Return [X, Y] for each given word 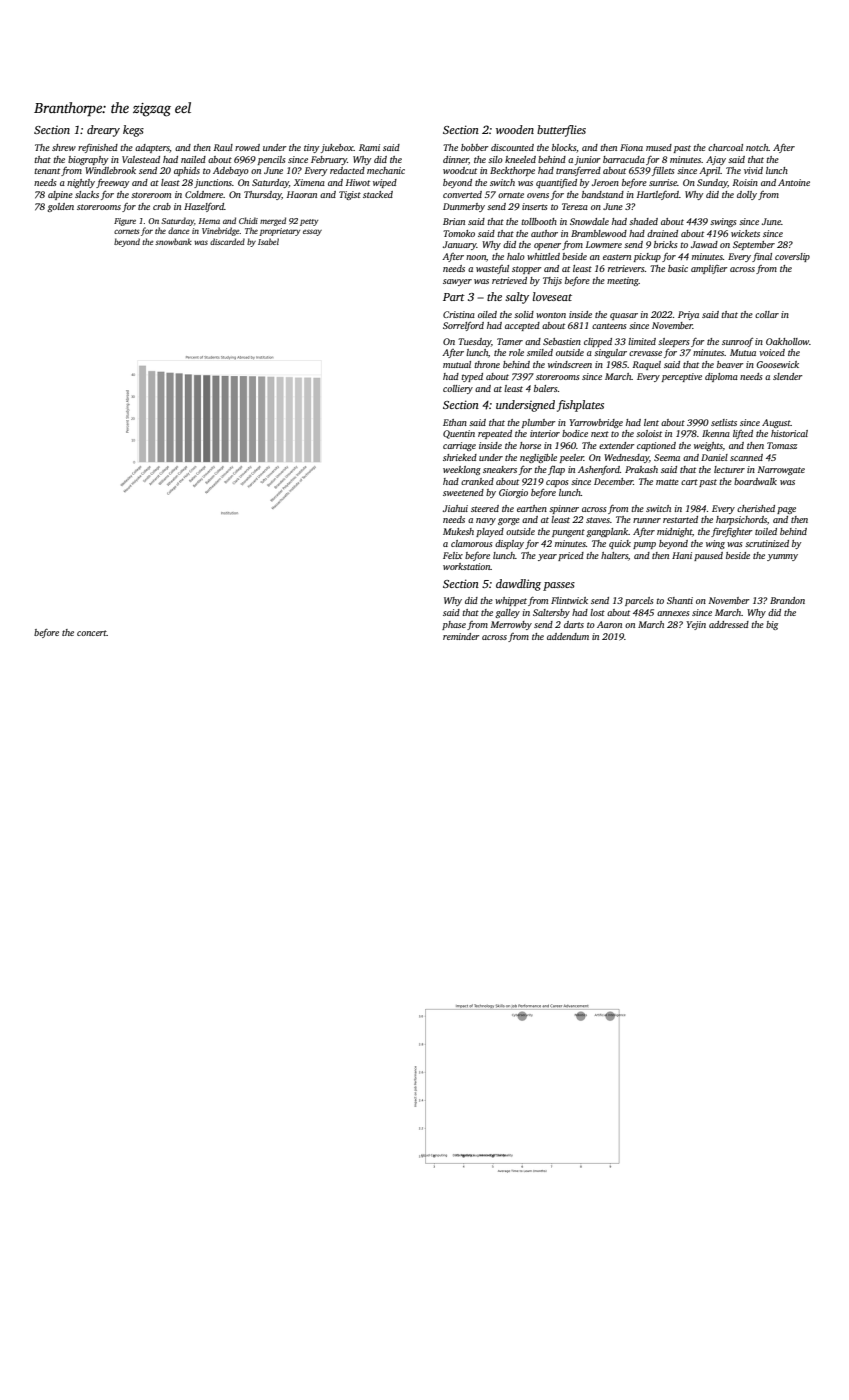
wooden [515, 129]
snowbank [173, 241]
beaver [730, 364]
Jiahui [455, 508]
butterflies [561, 131]
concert [92, 633]
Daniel [714, 457]
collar [767, 314]
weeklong [462, 470]
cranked [477, 481]
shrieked [460, 457]
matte [667, 482]
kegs [133, 131]
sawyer [457, 282]
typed [472, 377]
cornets [126, 231]
